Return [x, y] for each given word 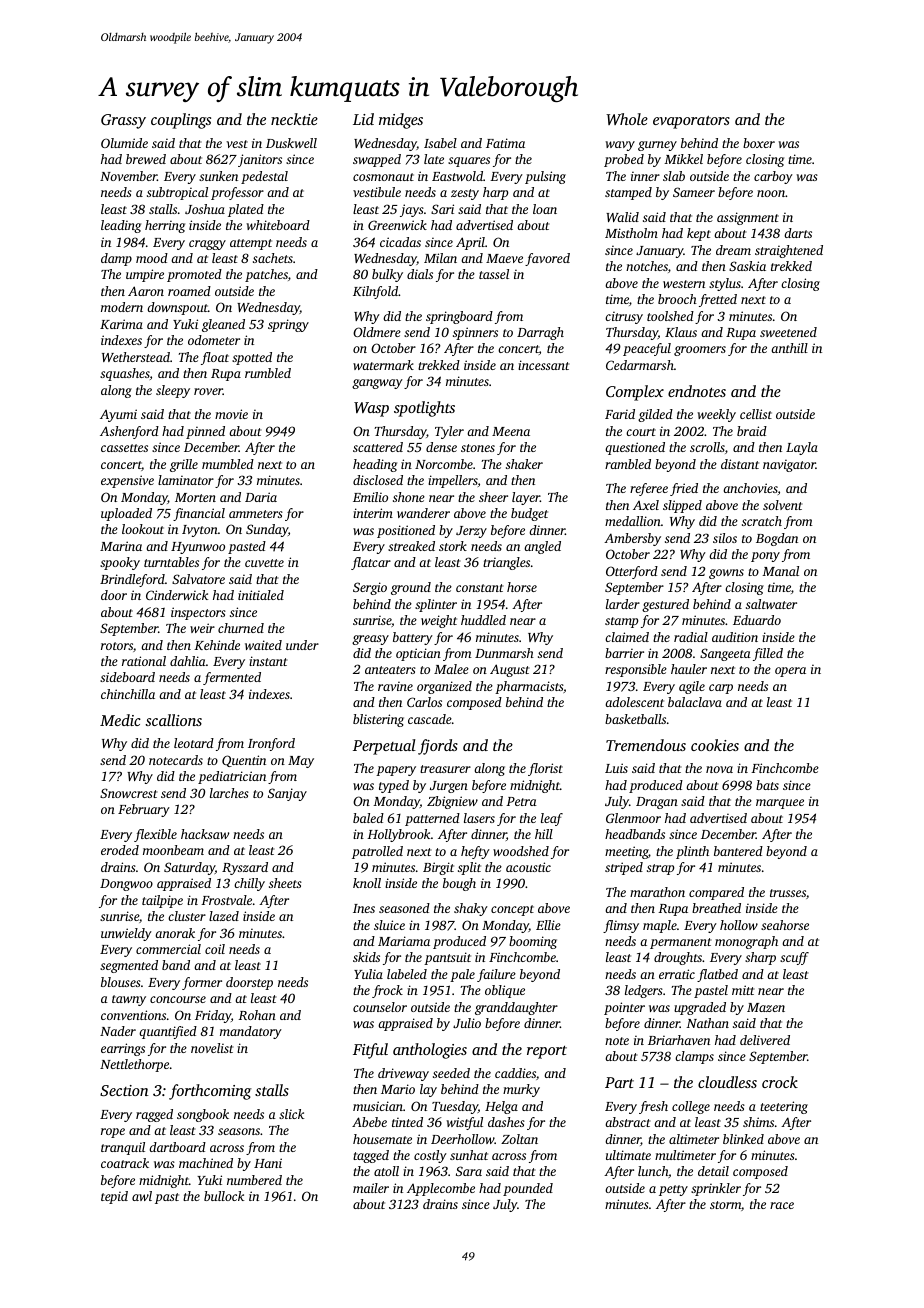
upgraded [700, 1008]
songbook [203, 1115]
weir [202, 628]
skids [366, 957]
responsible [636, 670]
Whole [627, 119]
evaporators [691, 122]
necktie [294, 119]
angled [542, 547]
